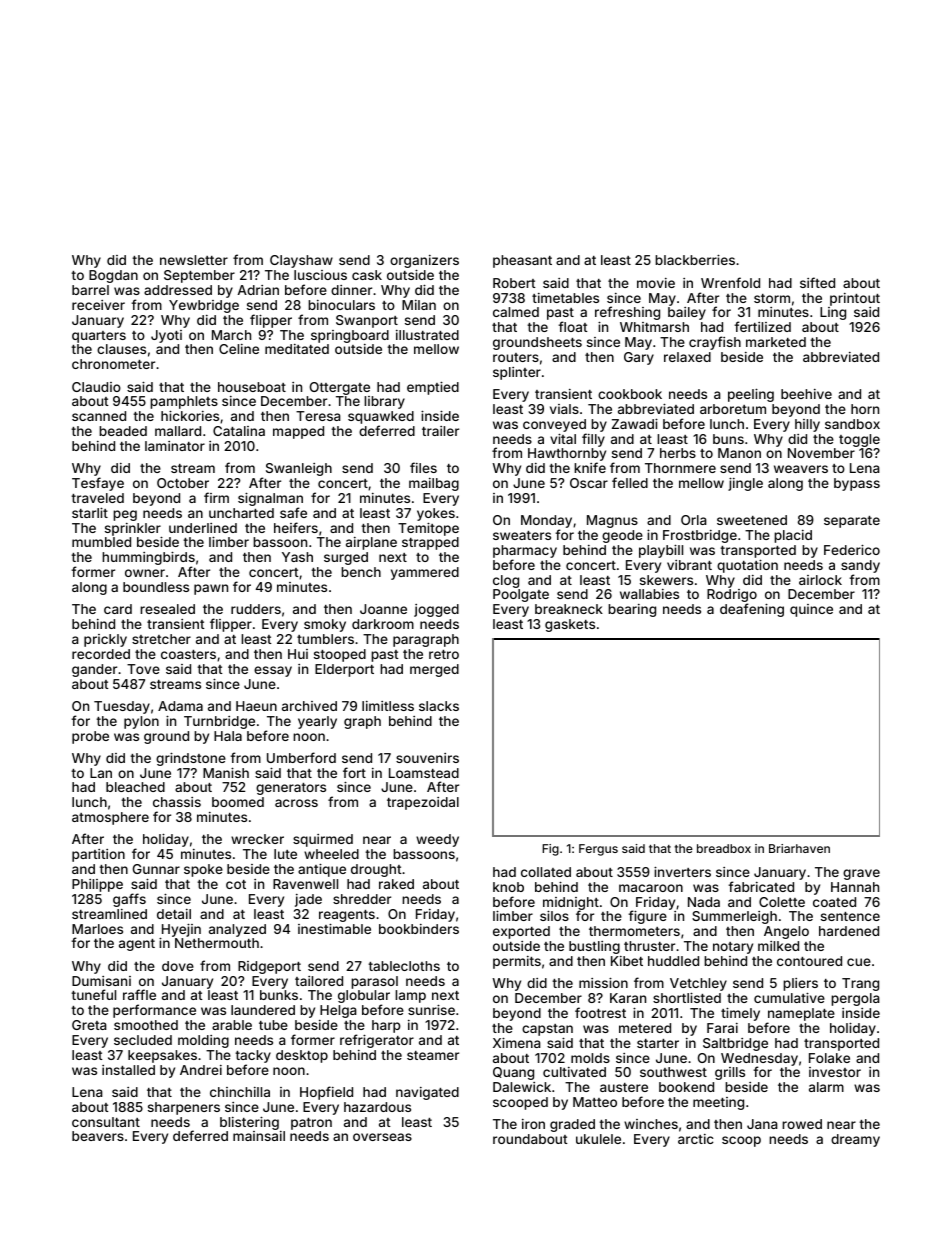  Describe the element at coordinates (252, 387) in the screenshot. I see `houseboat` at that location.
